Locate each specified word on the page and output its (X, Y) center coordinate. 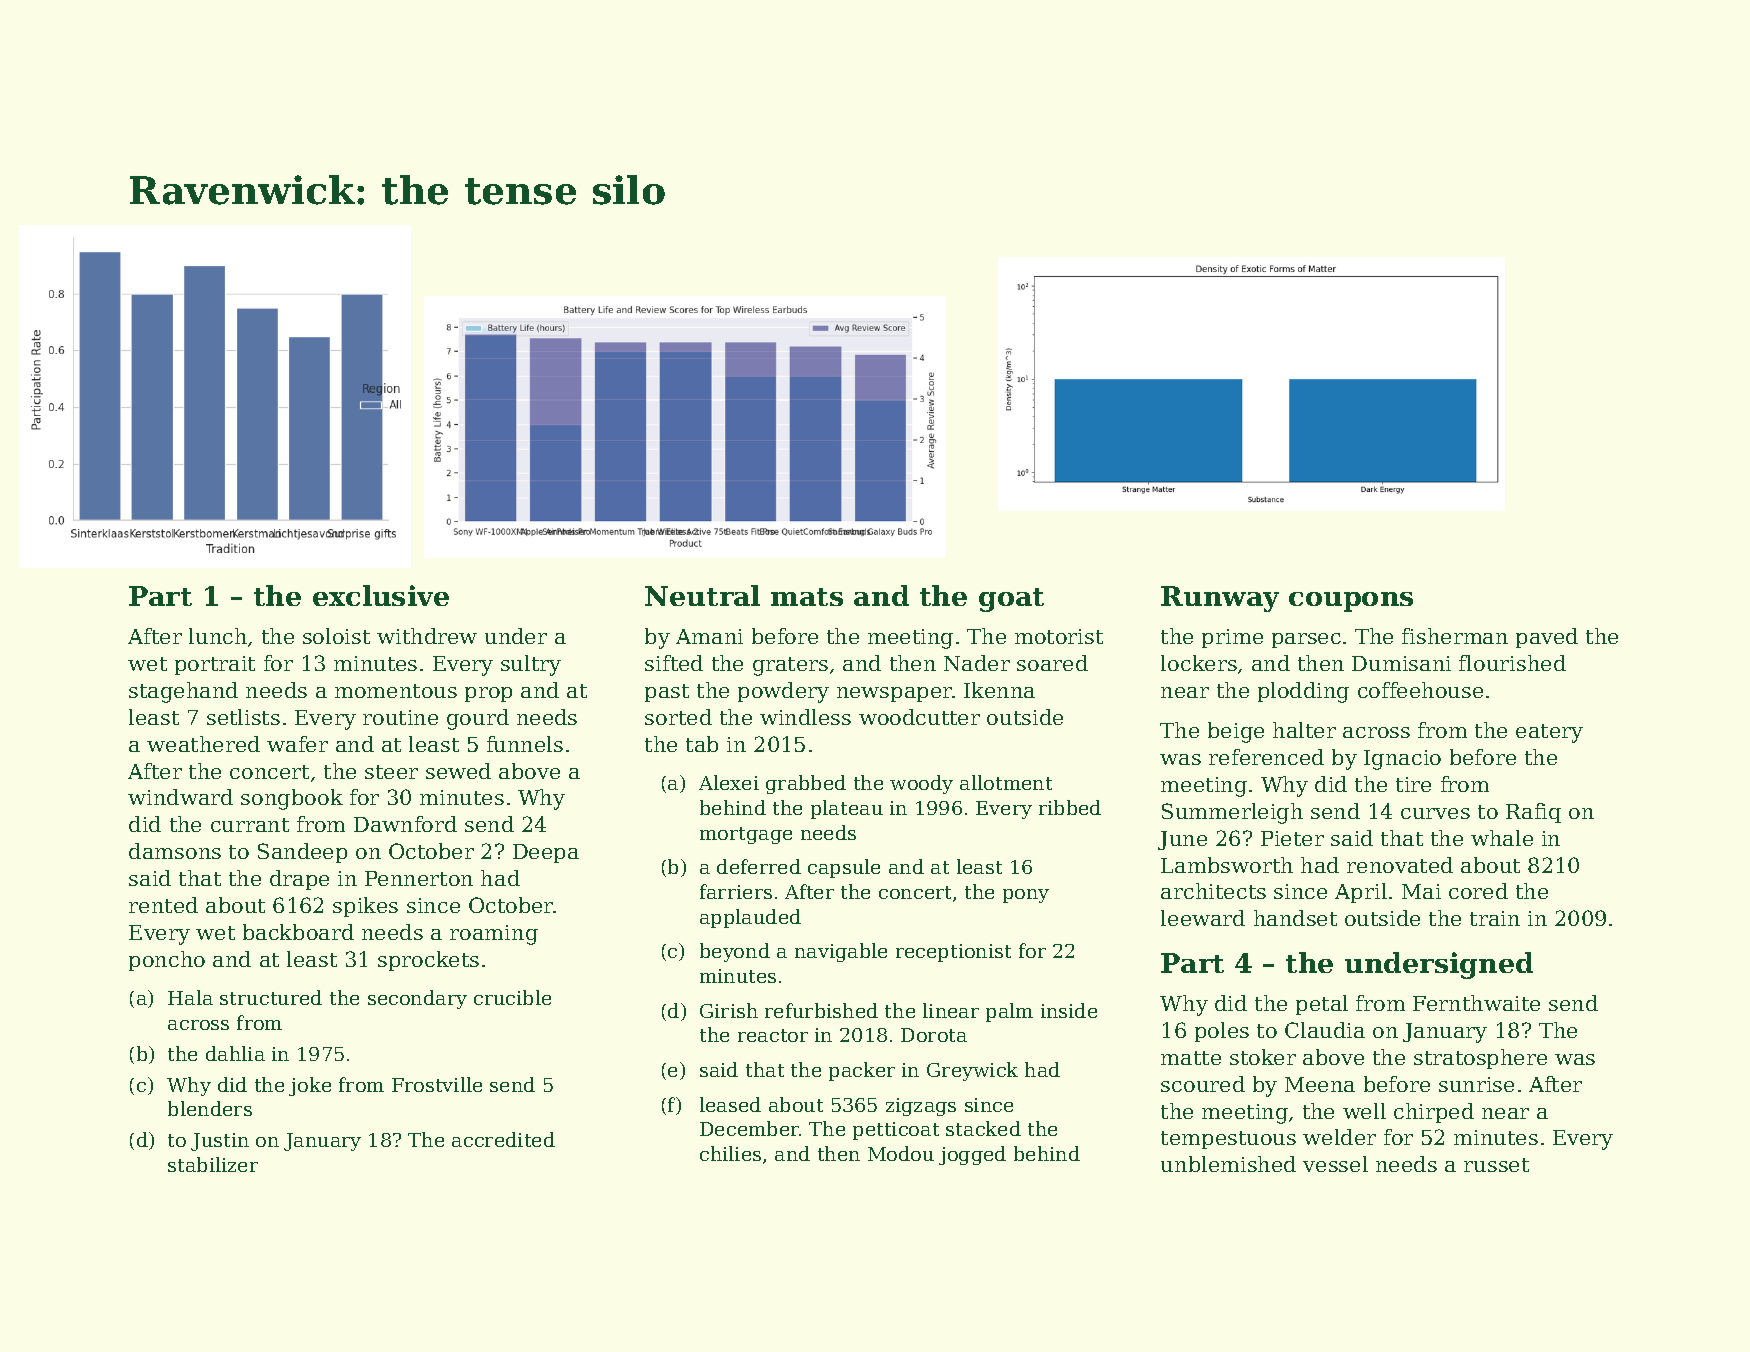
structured (271, 997)
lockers (1199, 663)
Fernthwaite (1476, 1003)
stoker (1263, 1057)
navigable (841, 952)
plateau (847, 809)
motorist (1059, 636)
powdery (783, 692)
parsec (1306, 640)
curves (1435, 813)
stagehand (183, 692)
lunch (218, 636)
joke (310, 1086)
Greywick (972, 1071)
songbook (292, 799)
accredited (503, 1139)
